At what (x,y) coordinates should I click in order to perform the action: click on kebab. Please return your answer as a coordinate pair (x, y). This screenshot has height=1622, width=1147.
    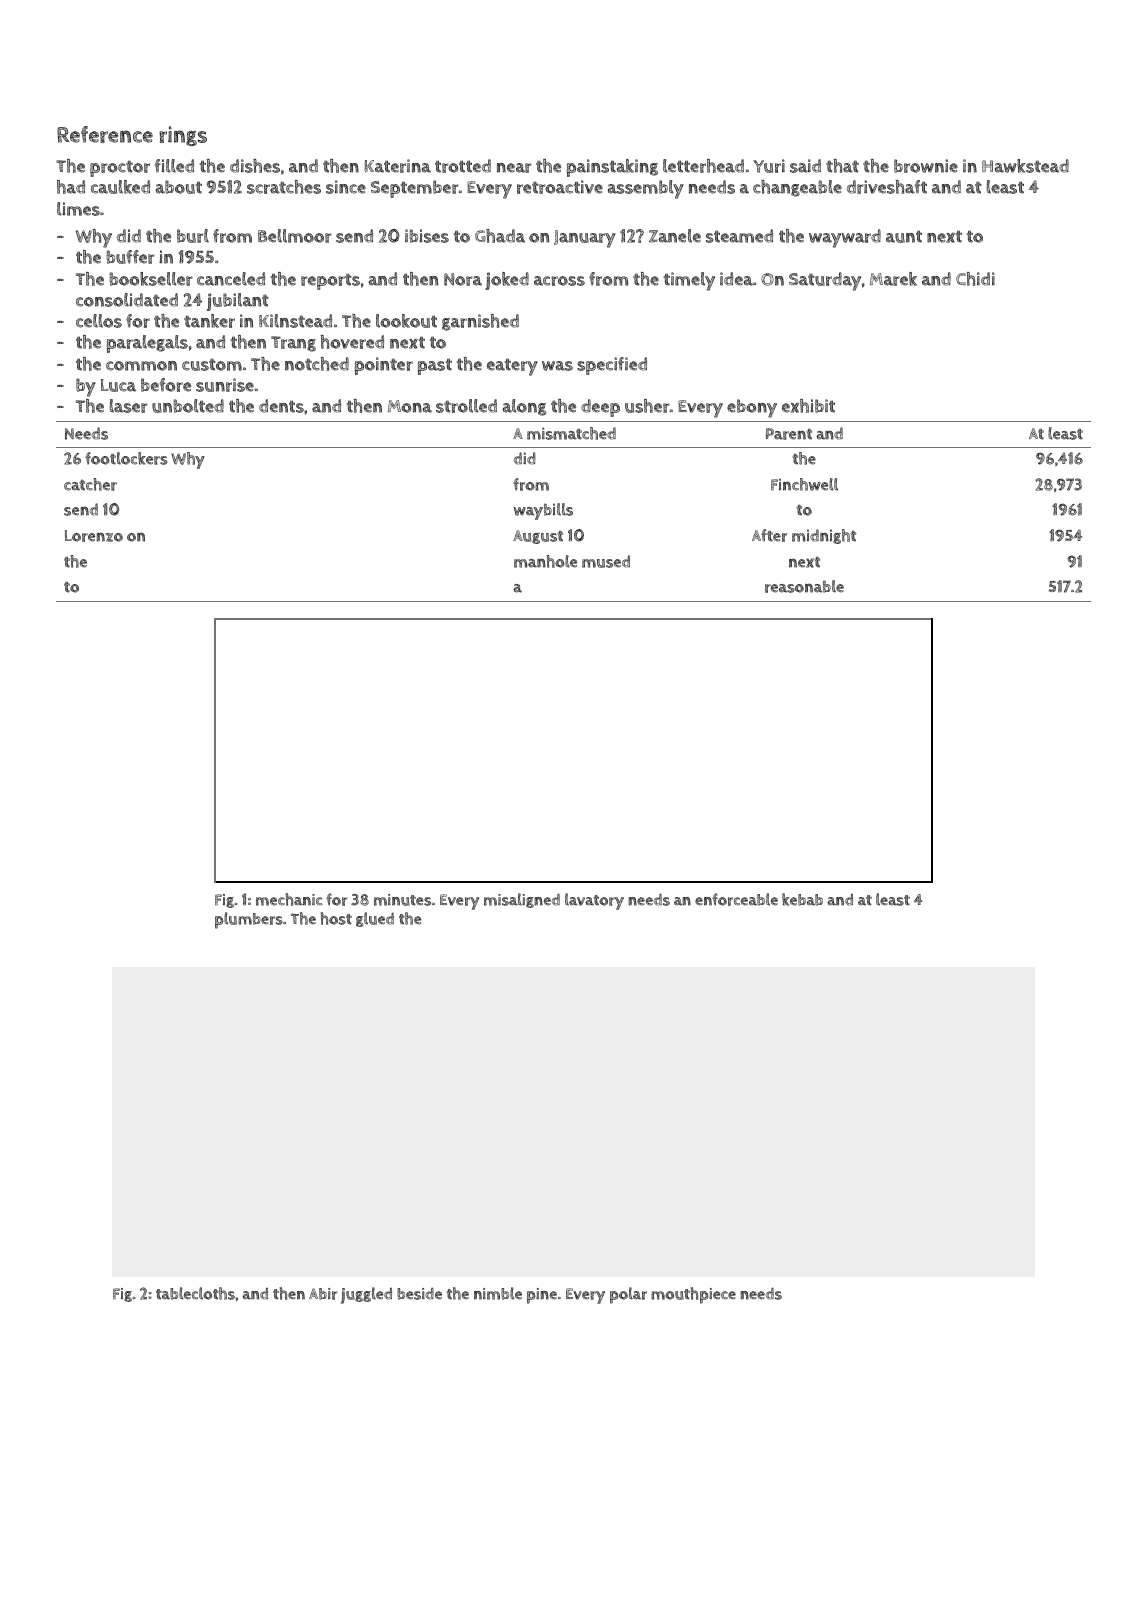
    Looking at the image, I should click on (802, 899).
